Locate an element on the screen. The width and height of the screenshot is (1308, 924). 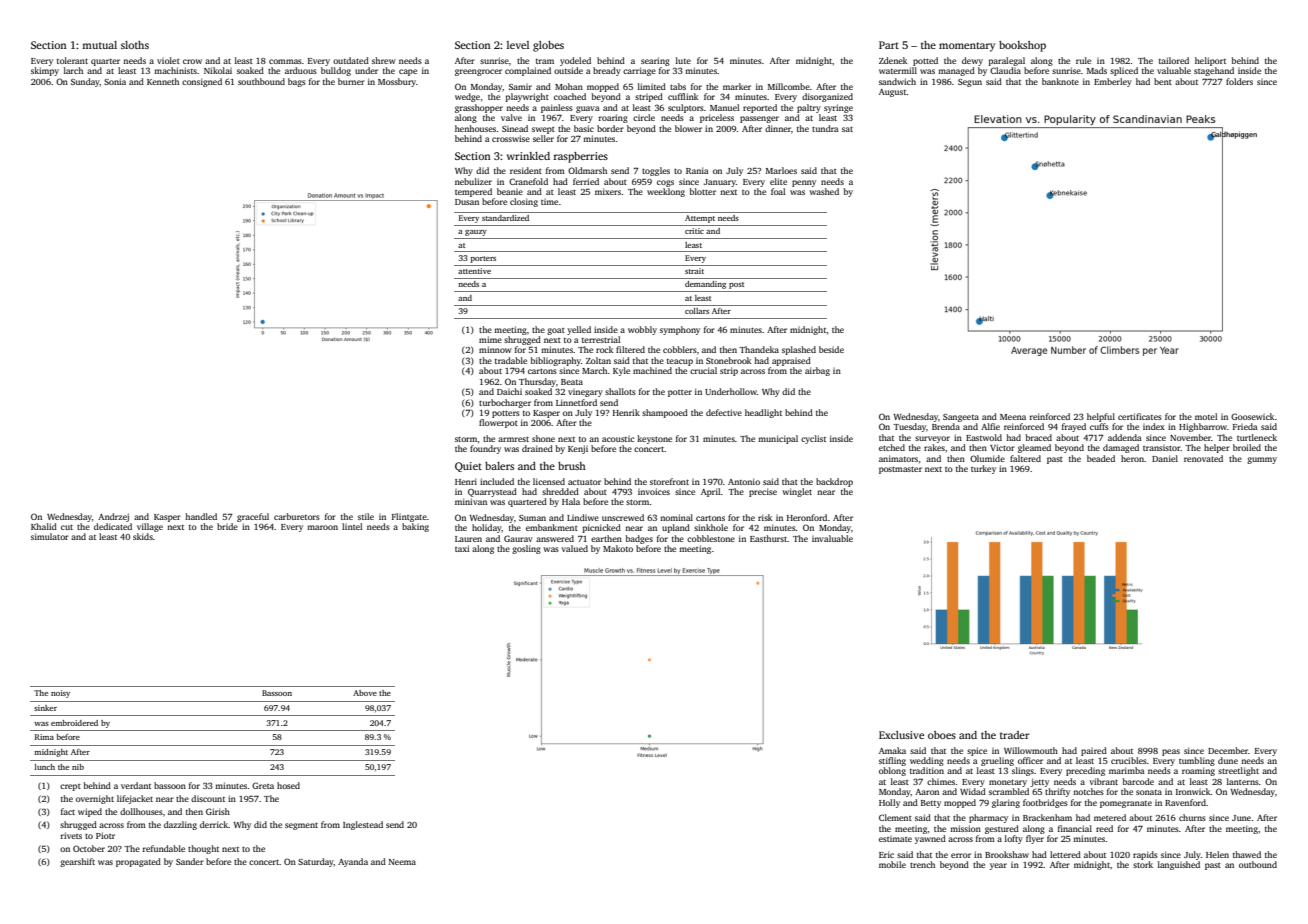
peas is located at coordinates (1171, 752).
